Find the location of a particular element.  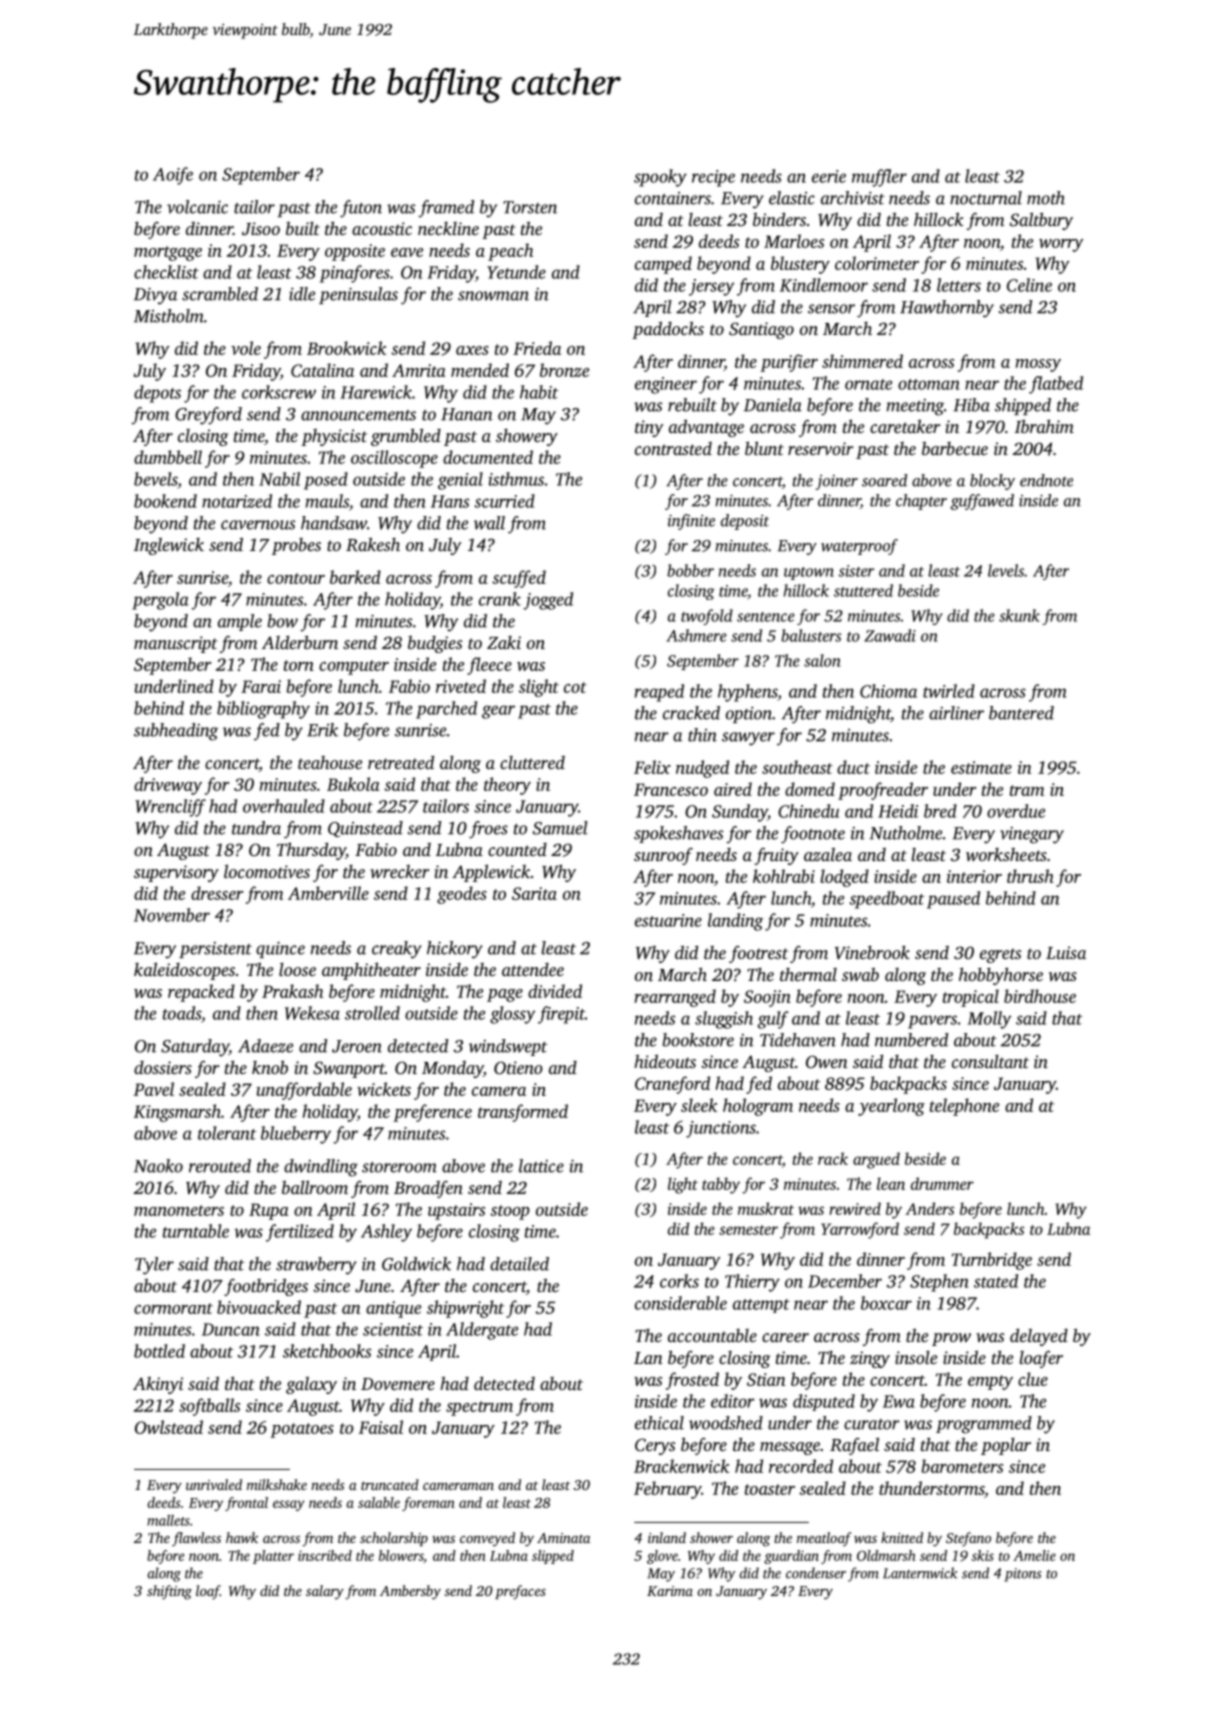

Felix is located at coordinates (652, 767).
